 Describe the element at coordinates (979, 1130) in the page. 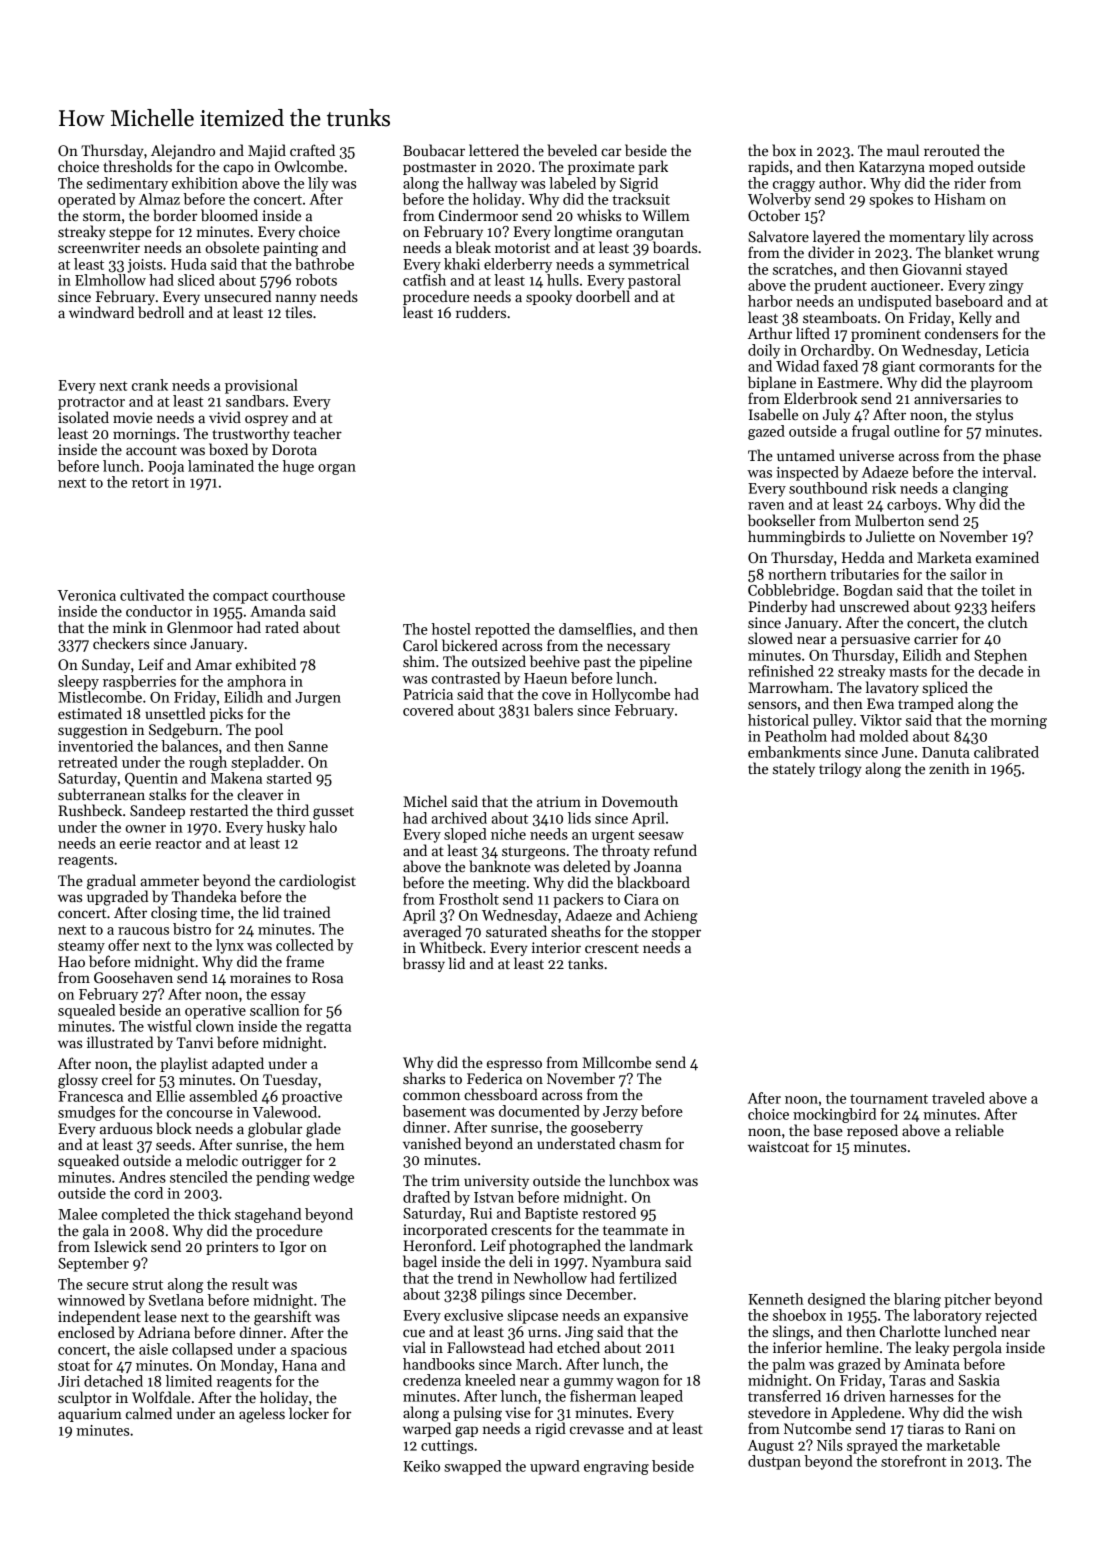

I see `reliable` at that location.
